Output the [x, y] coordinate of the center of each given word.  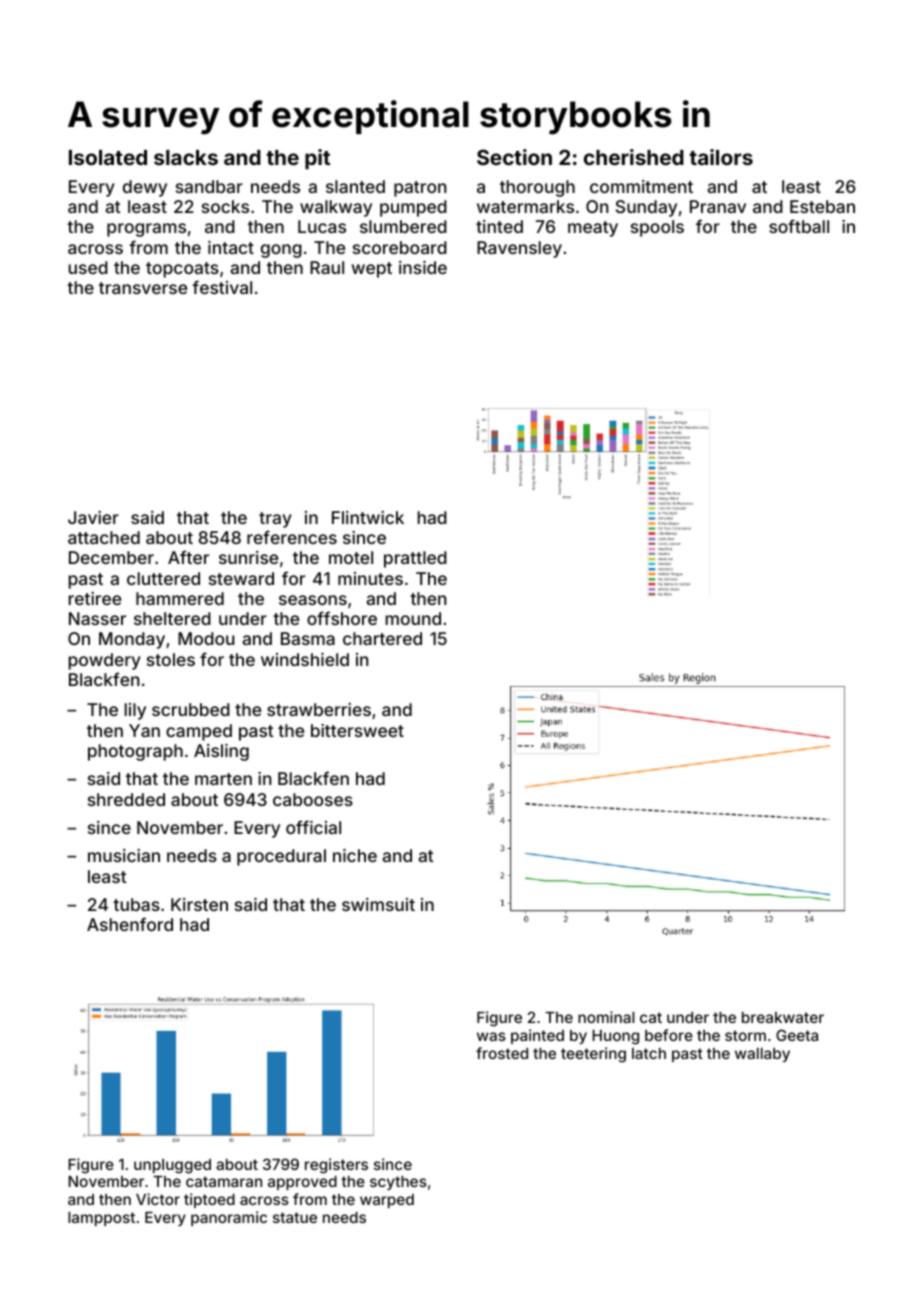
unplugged [172, 1166]
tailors [721, 157]
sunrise [248, 557]
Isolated [108, 157]
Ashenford [130, 924]
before [669, 1035]
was [491, 1036]
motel [351, 557]
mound [413, 618]
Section [514, 157]
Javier [93, 517]
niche [355, 855]
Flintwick [368, 517]
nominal [606, 1017]
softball [799, 226]
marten [223, 779]
